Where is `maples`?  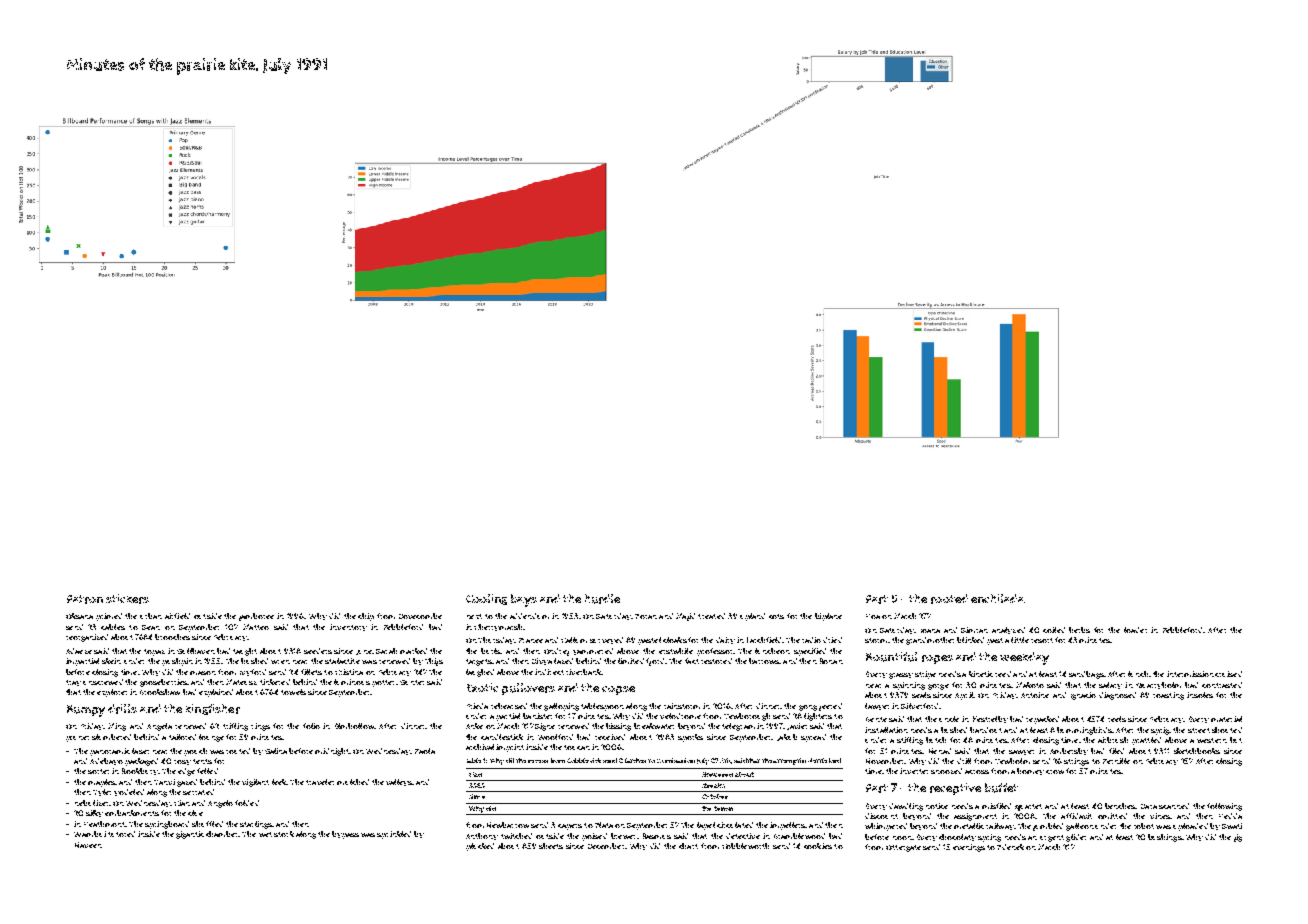 maples is located at coordinates (102, 783).
